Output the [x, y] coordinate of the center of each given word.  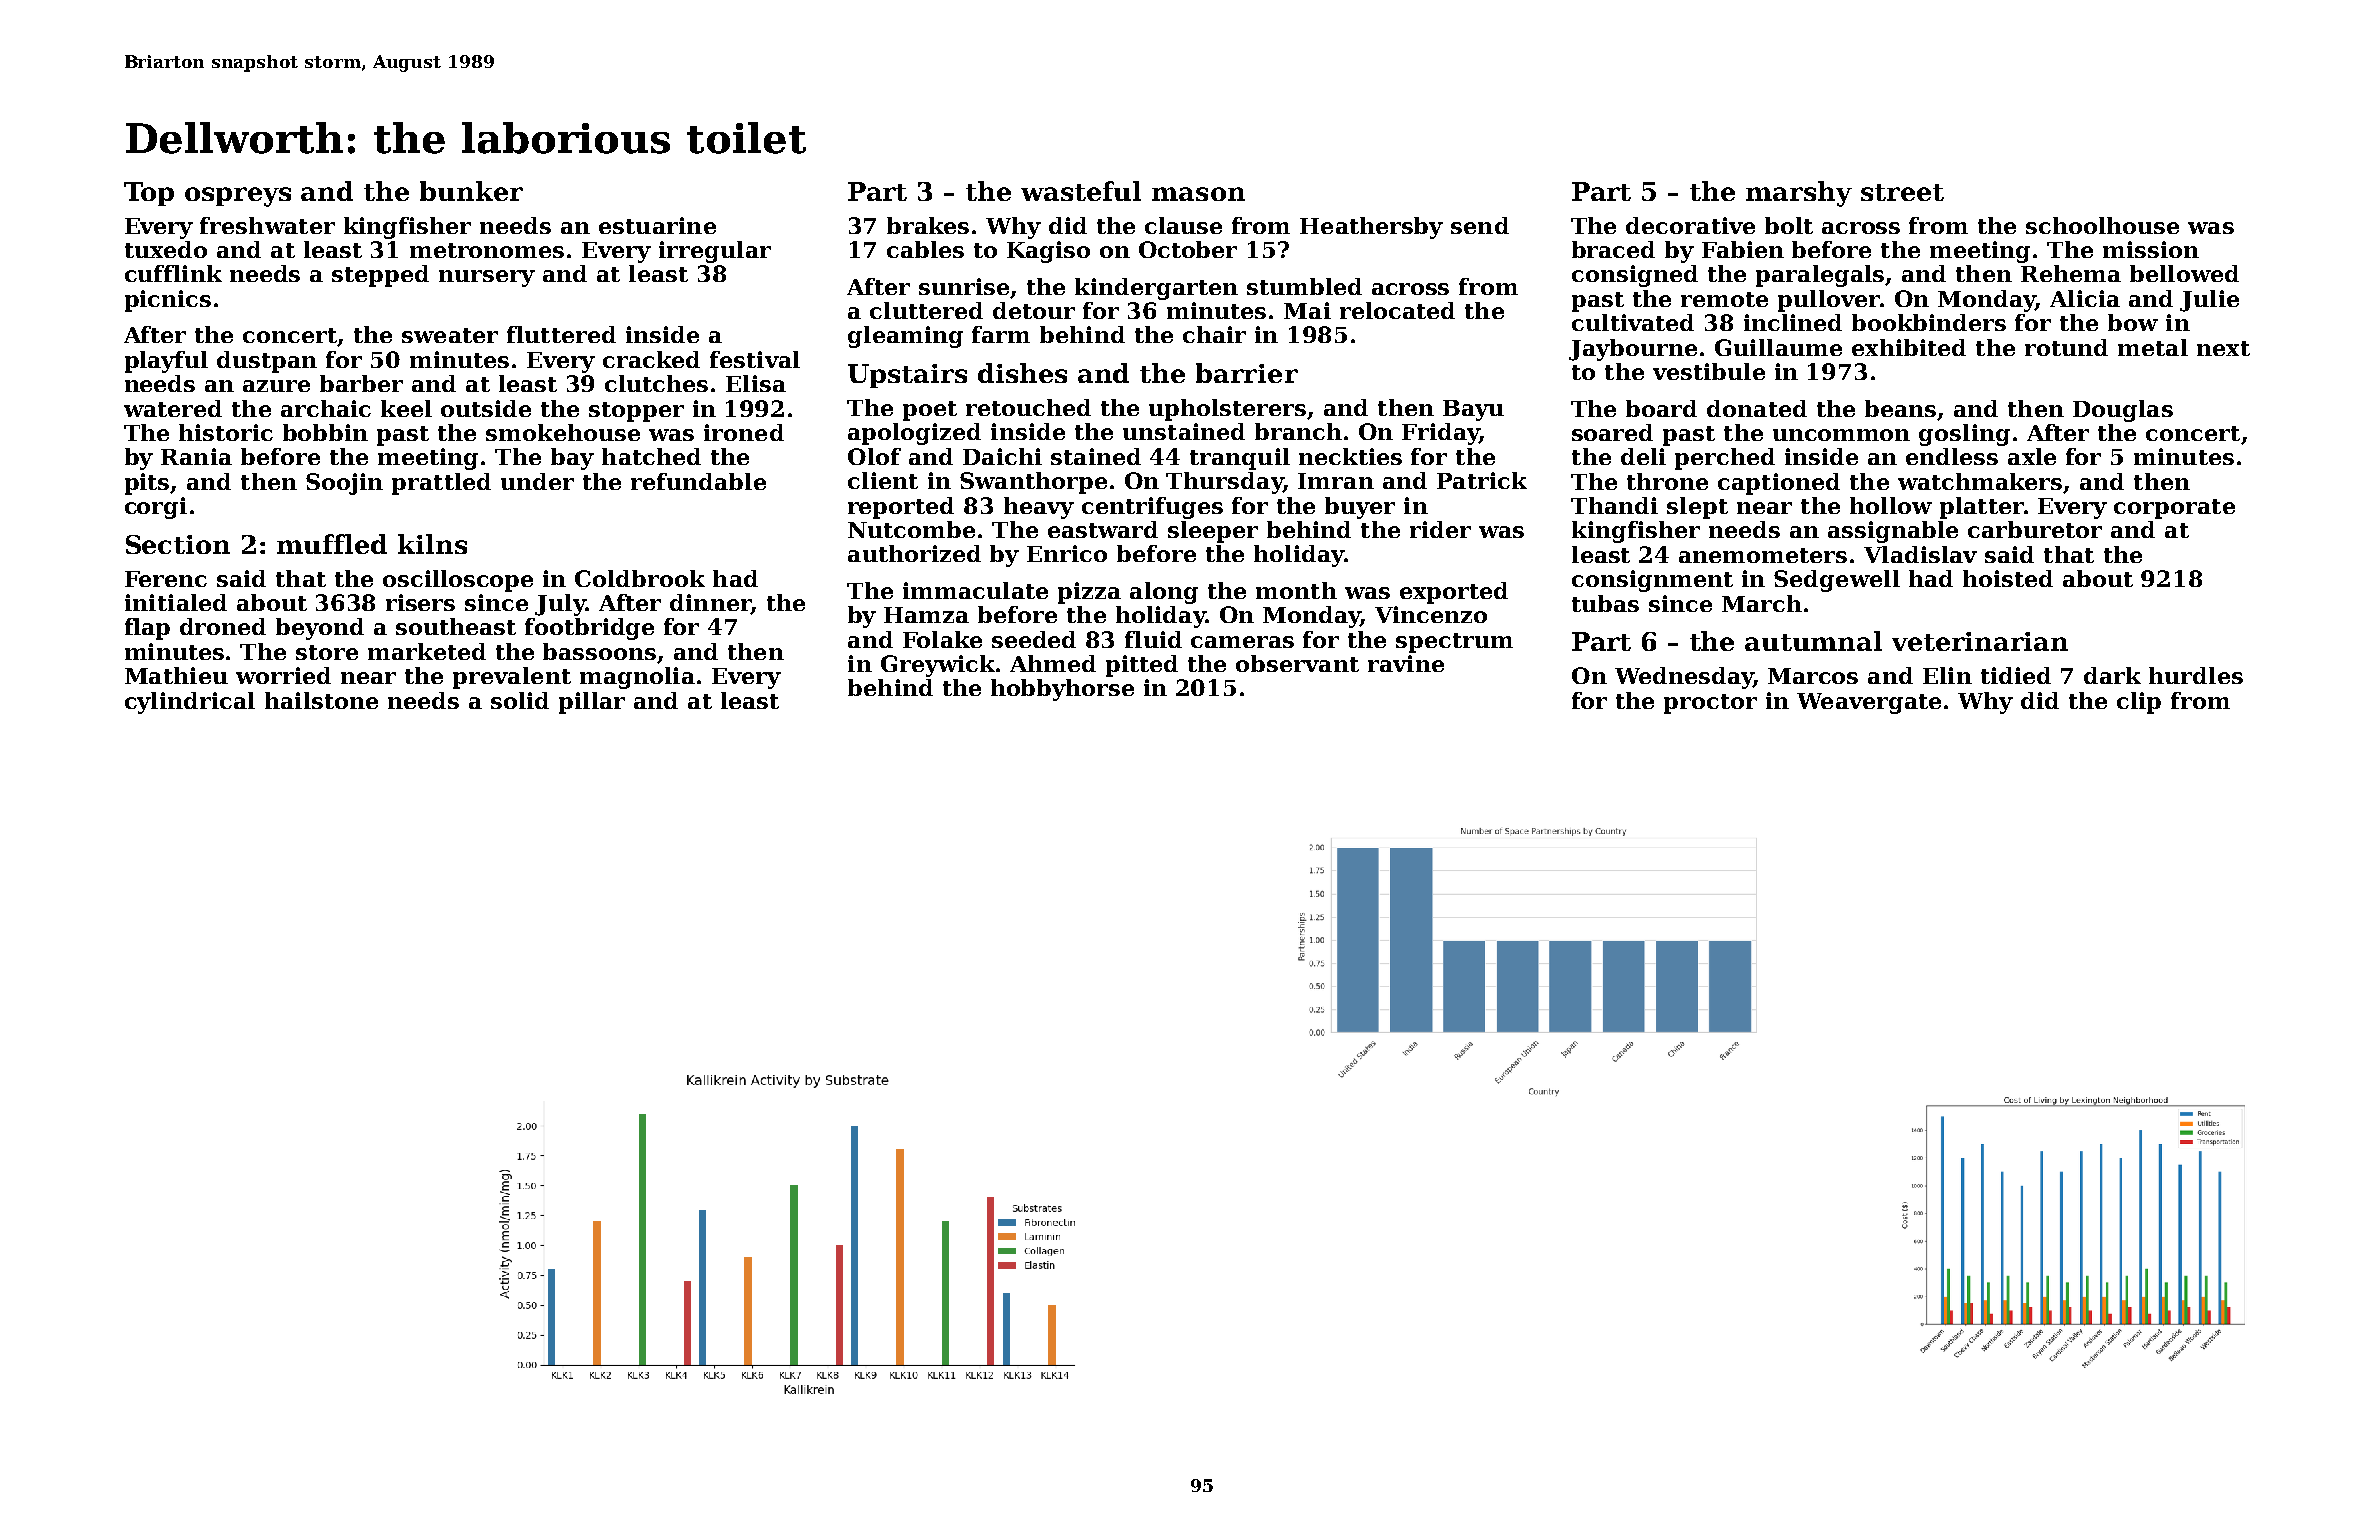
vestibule [1709, 371]
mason [1198, 194]
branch [1298, 431]
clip [2139, 703]
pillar [592, 703]
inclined [1793, 322]
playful [166, 362]
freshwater [267, 225]
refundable [698, 481]
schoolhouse [2102, 225]
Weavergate [1869, 703]
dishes [1022, 373]
